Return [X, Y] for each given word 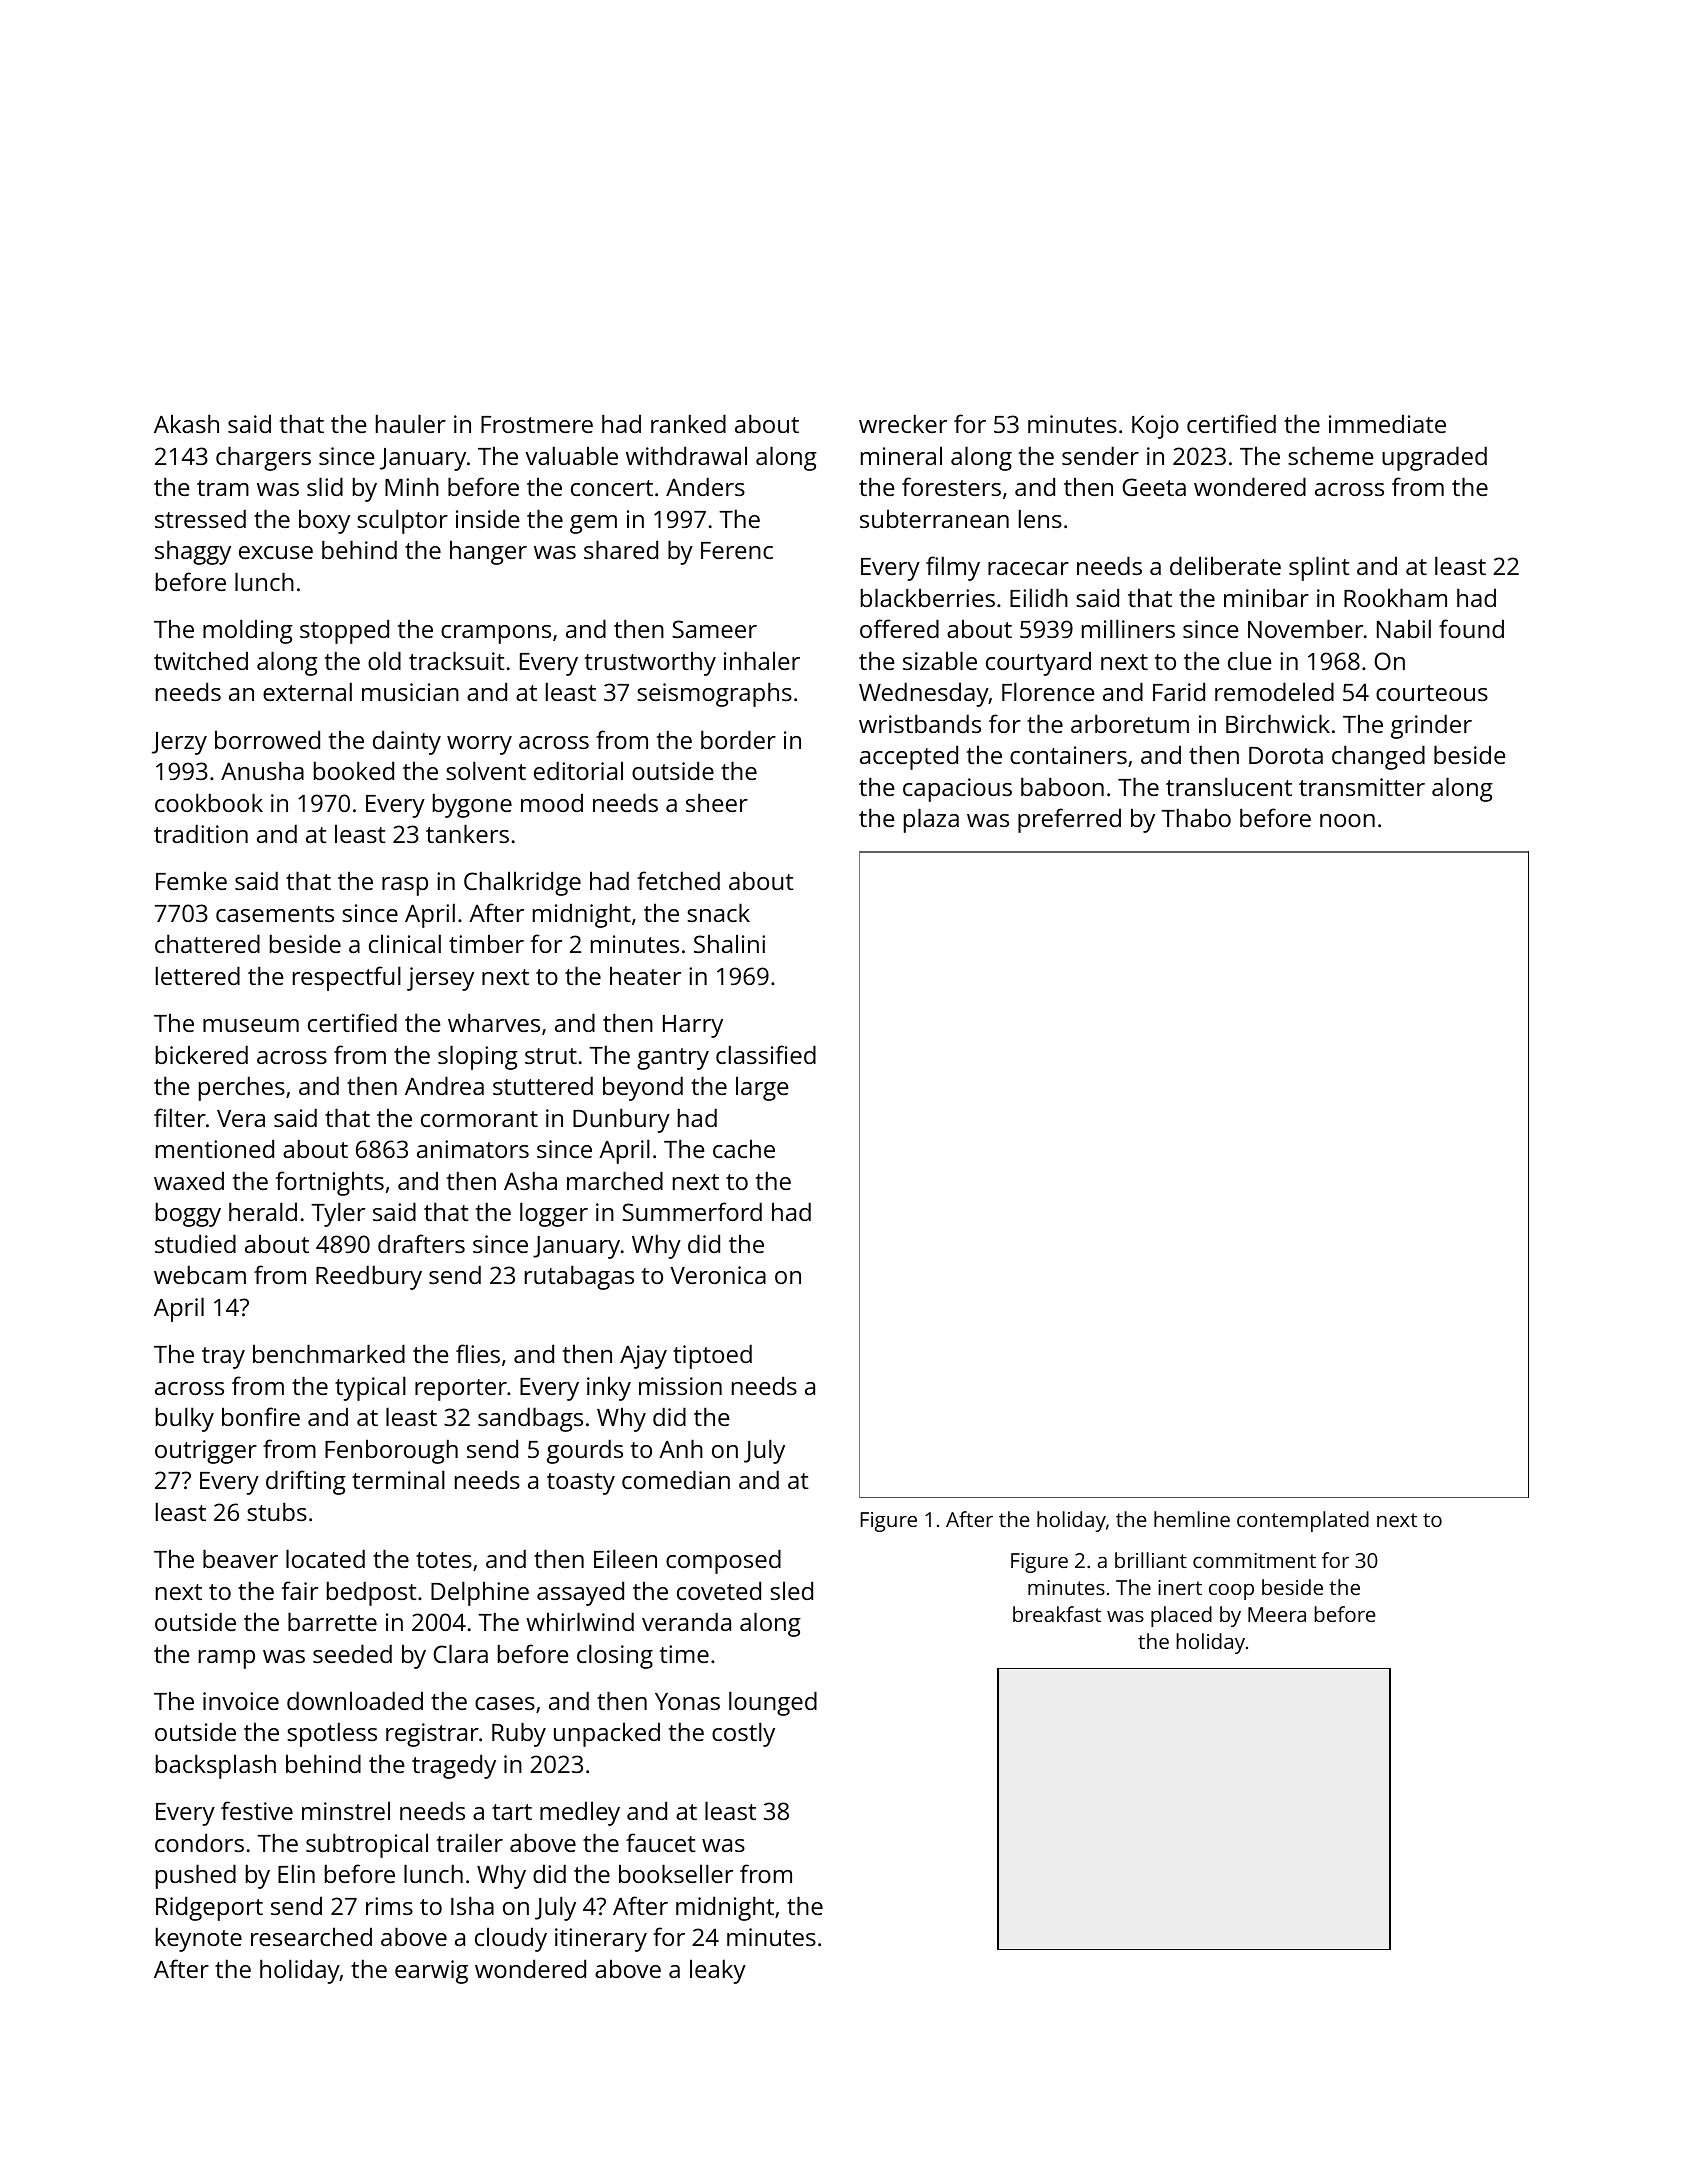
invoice [241, 1701]
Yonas [687, 1701]
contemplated [1303, 1521]
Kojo [1155, 427]
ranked [688, 423]
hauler [411, 423]
